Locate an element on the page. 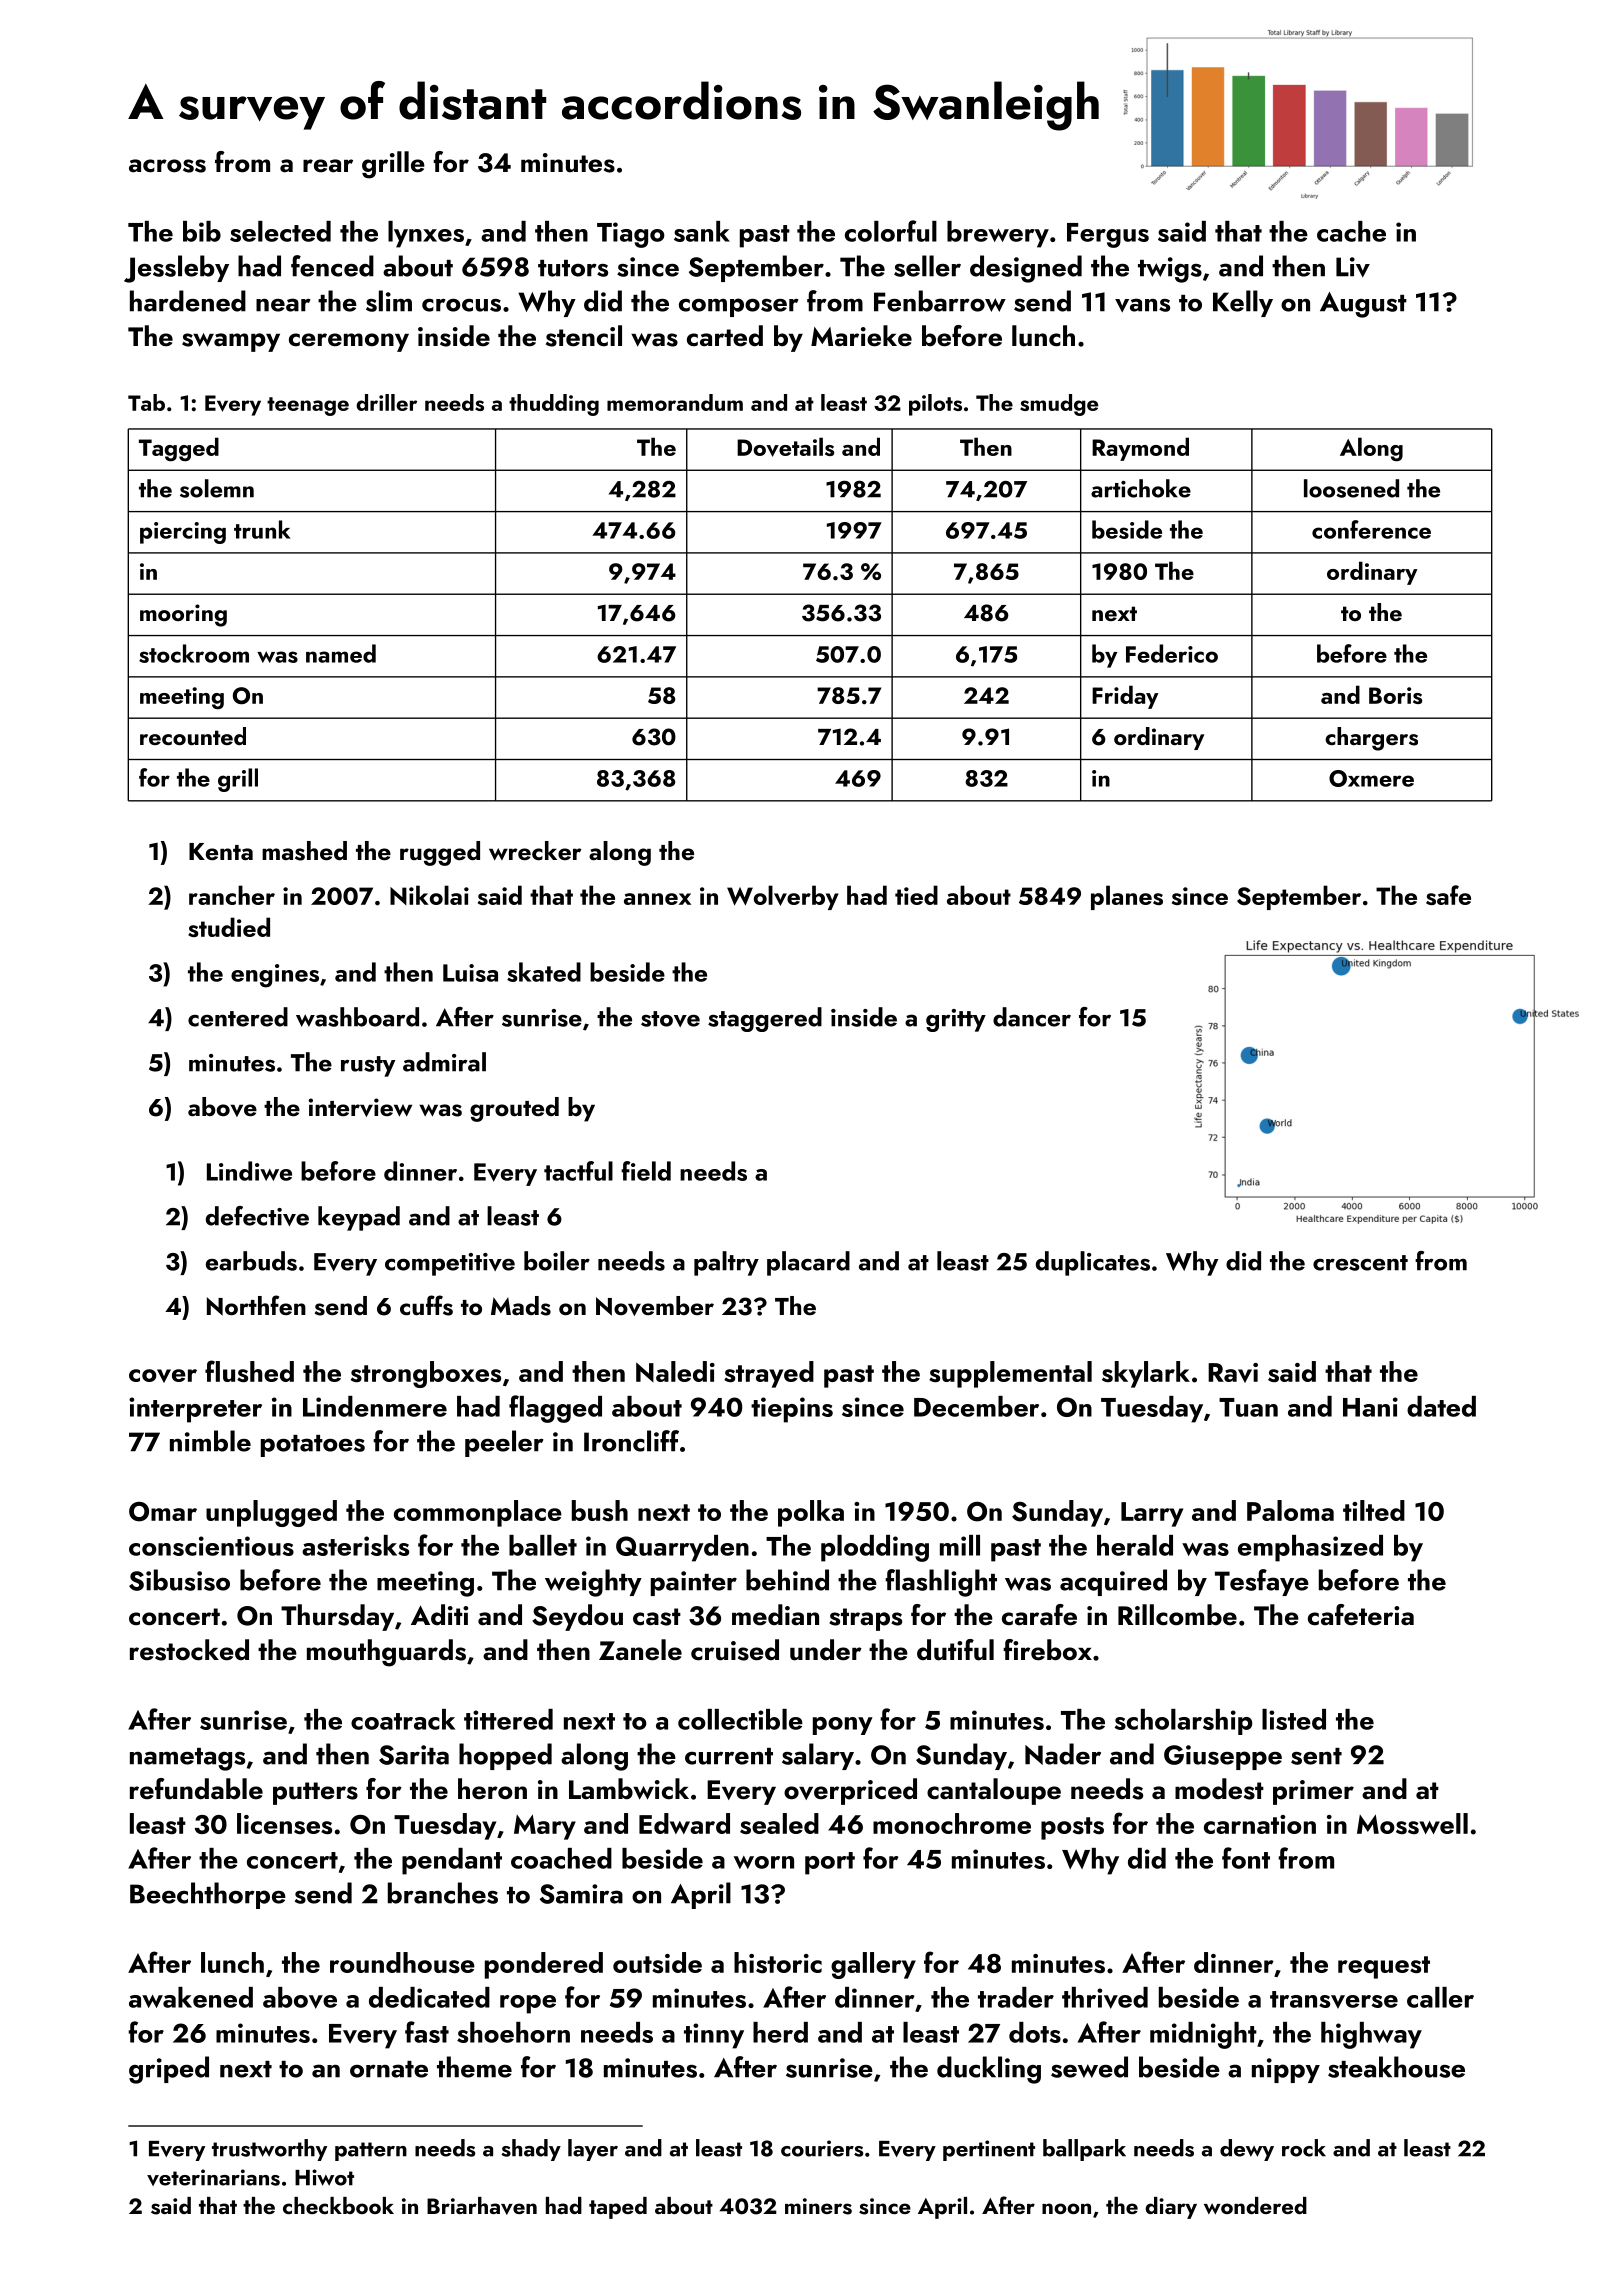 The width and height of the document is (1620, 2292). Liv is located at coordinates (1353, 267).
